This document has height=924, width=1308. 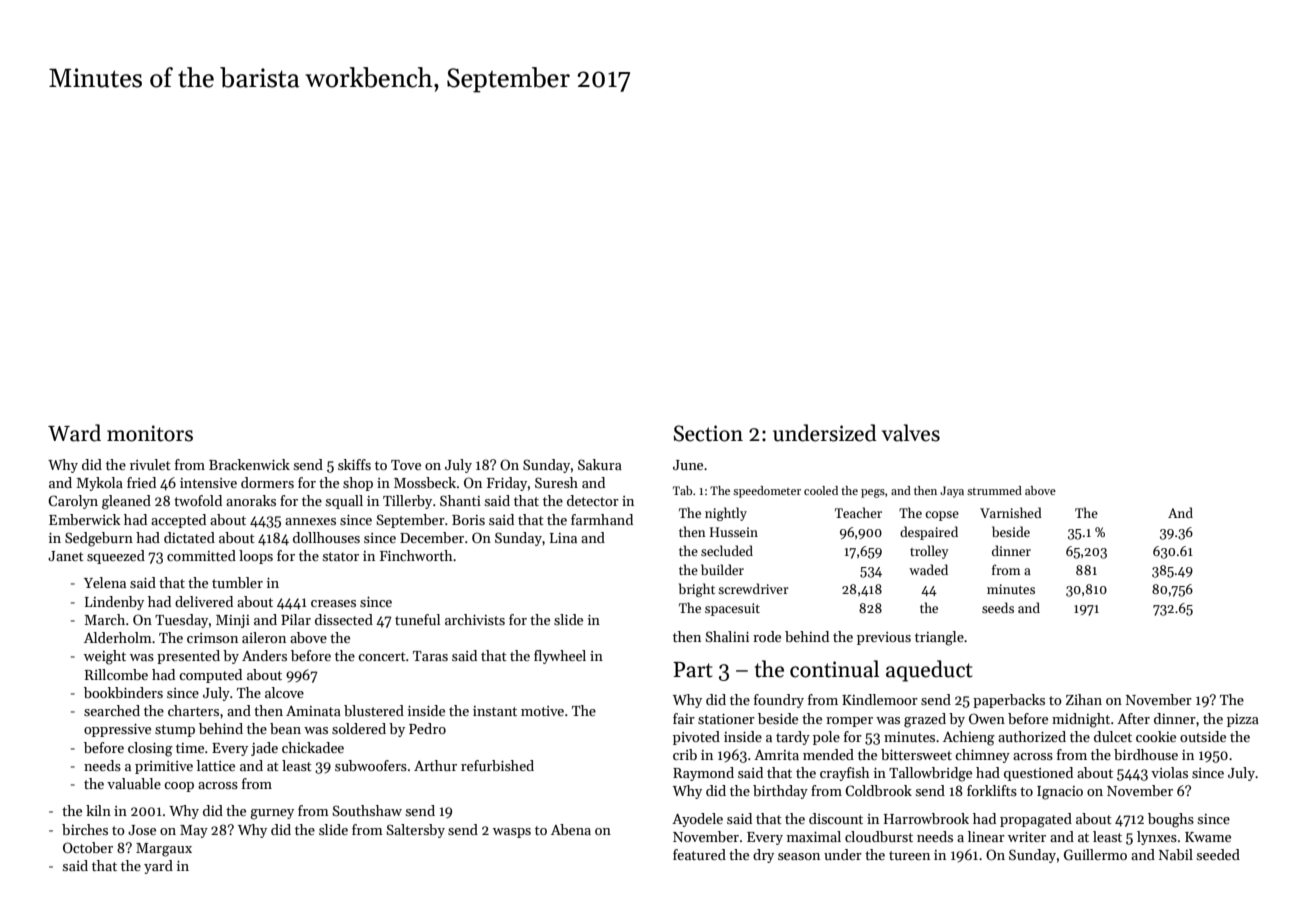 I want to click on Varnished, so click(x=1011, y=512).
